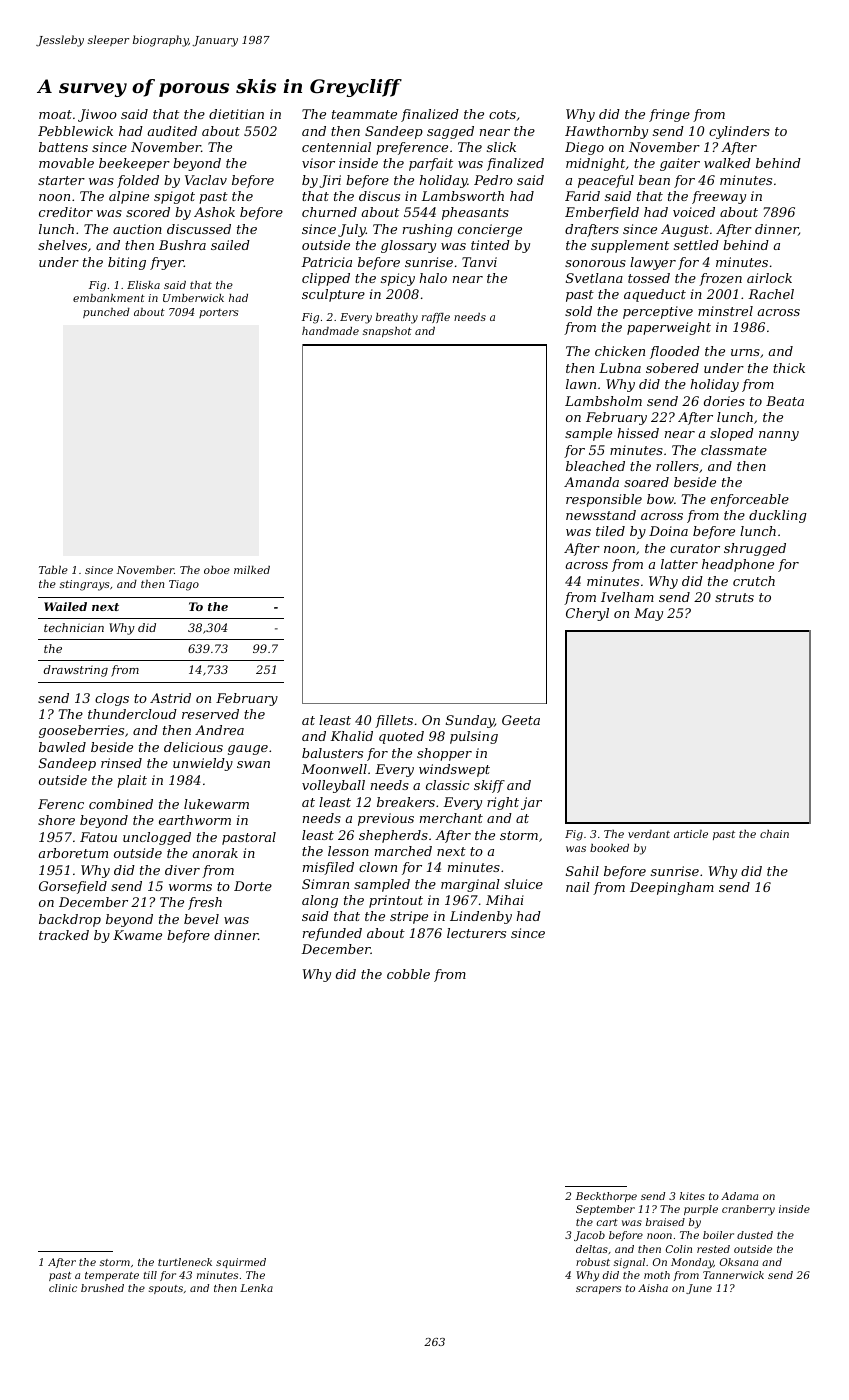  What do you see at coordinates (502, 114) in the screenshot?
I see `cots` at bounding box center [502, 114].
